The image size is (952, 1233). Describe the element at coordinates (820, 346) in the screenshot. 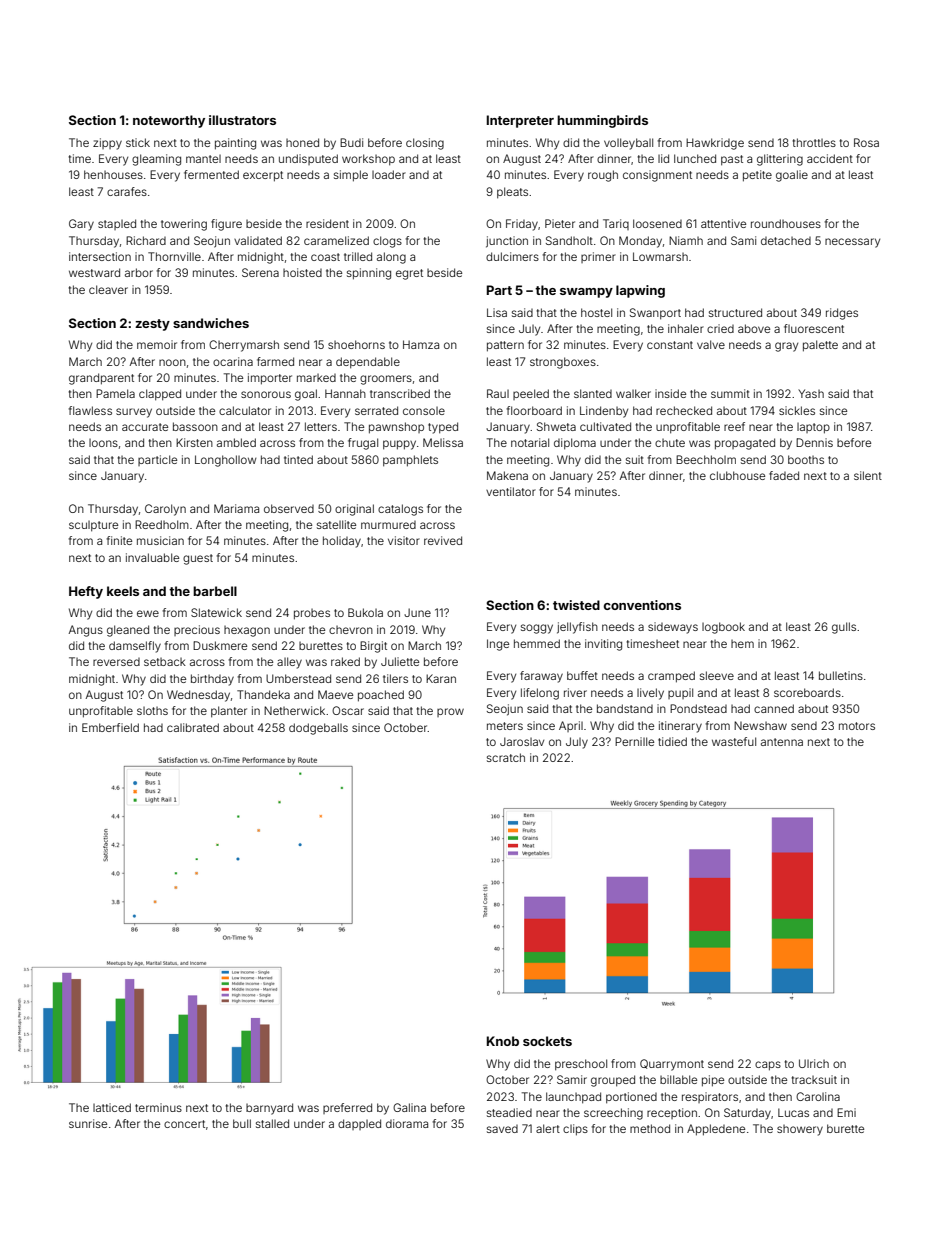

I see `palette` at that location.
